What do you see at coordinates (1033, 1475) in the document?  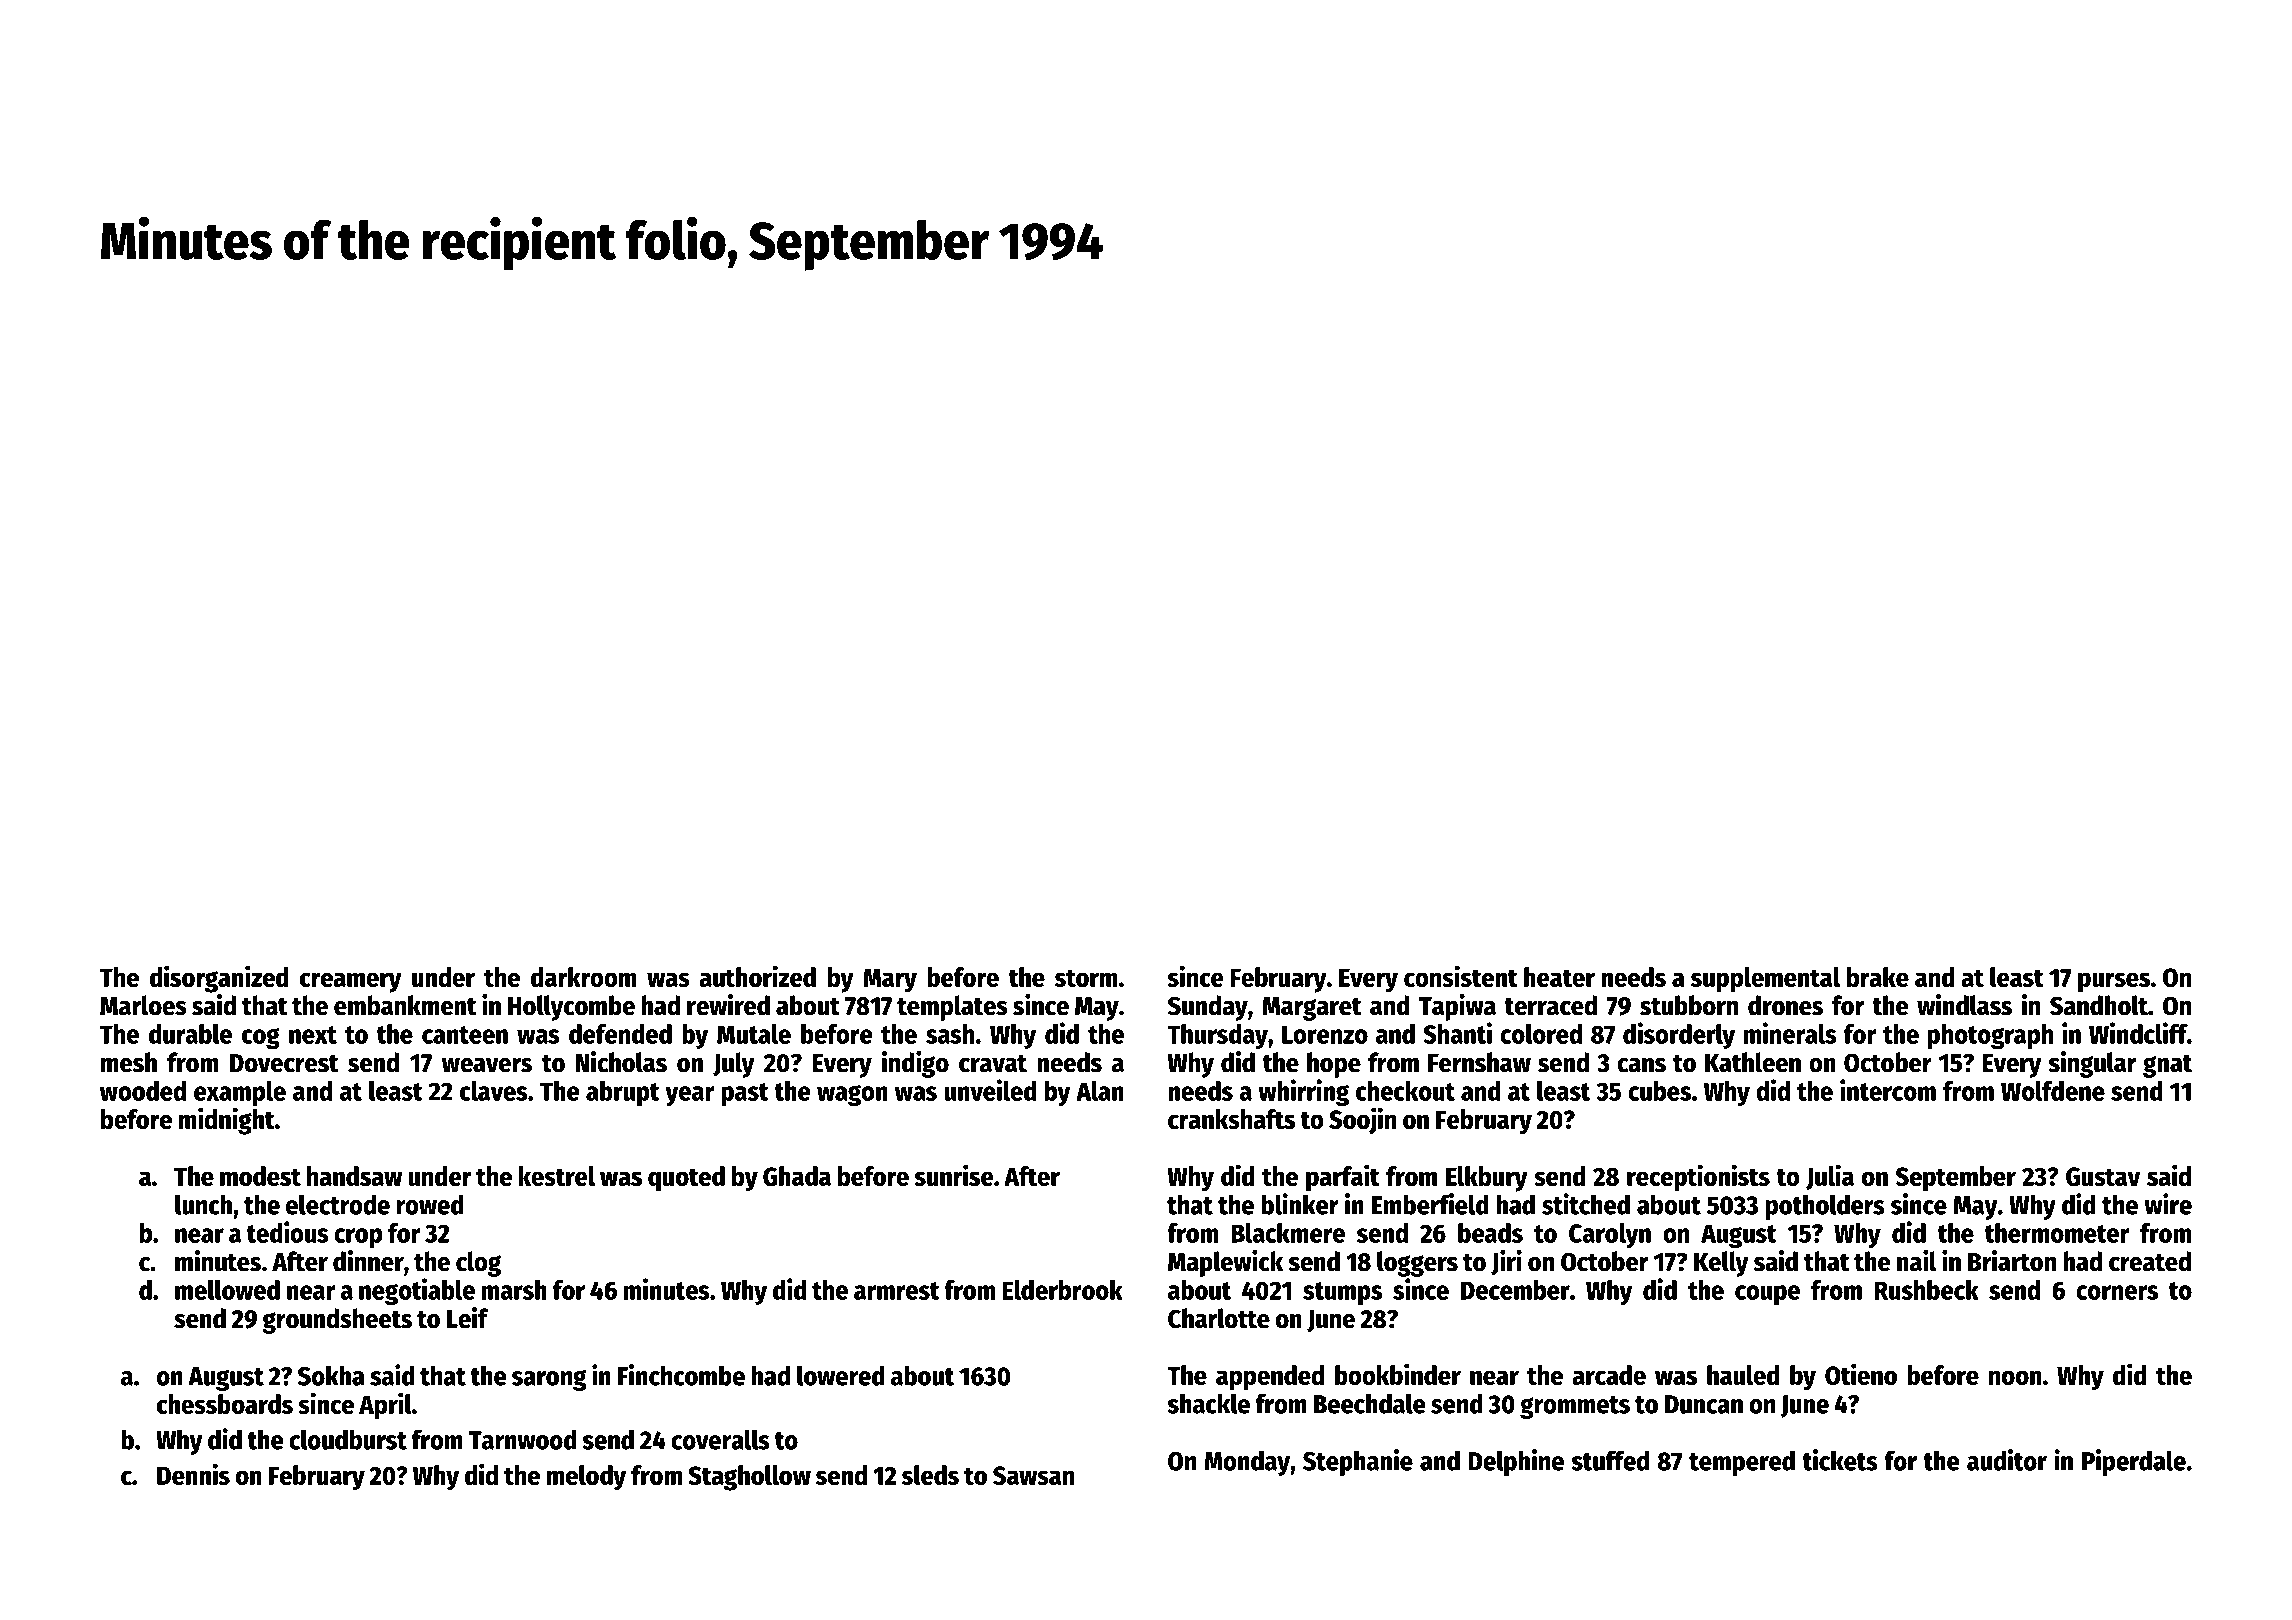 I see `Sawsan` at bounding box center [1033, 1475].
